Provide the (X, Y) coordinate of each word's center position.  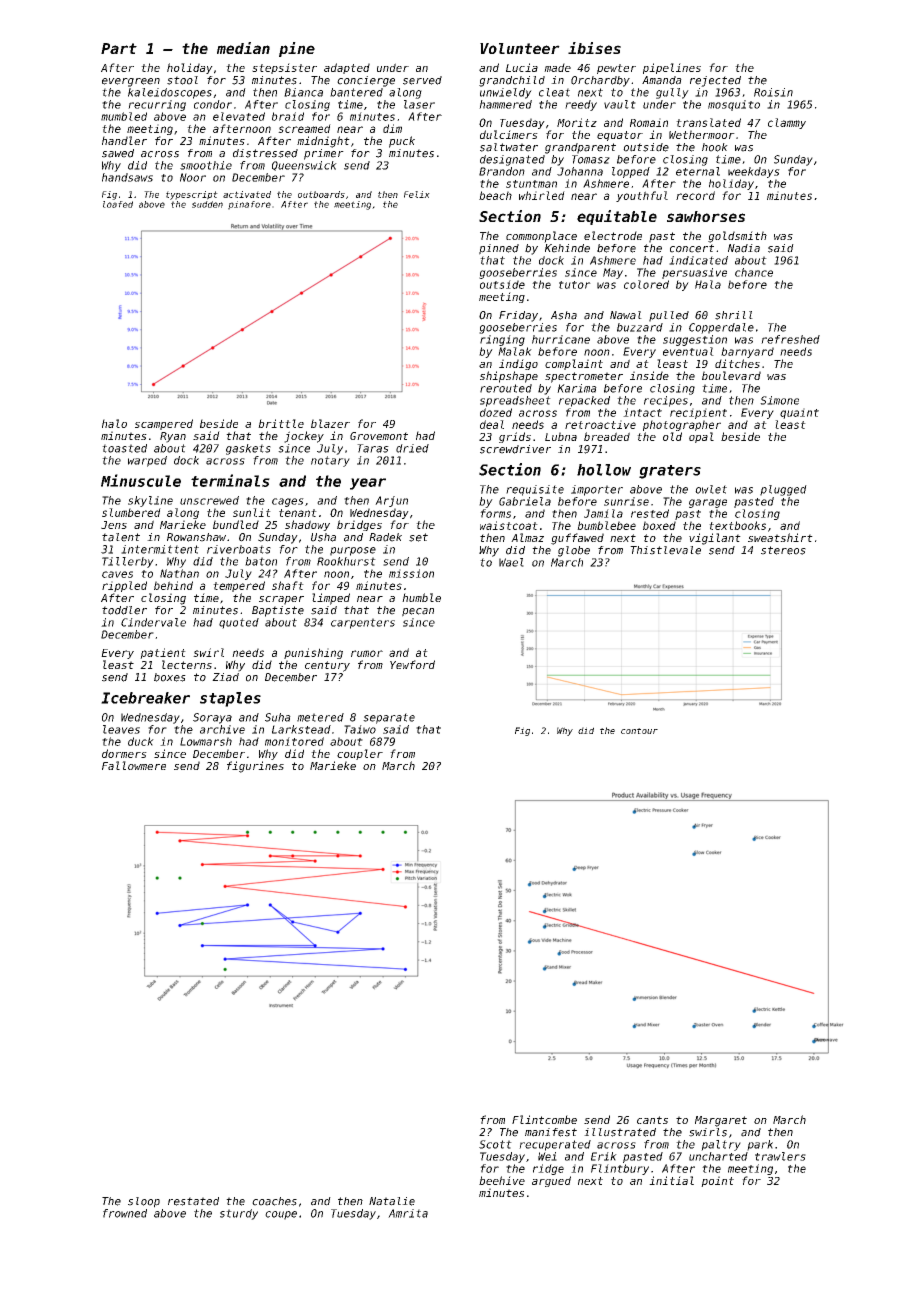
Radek (385, 537)
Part (119, 48)
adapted (347, 68)
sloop (144, 1202)
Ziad (225, 677)
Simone (779, 400)
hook (715, 147)
